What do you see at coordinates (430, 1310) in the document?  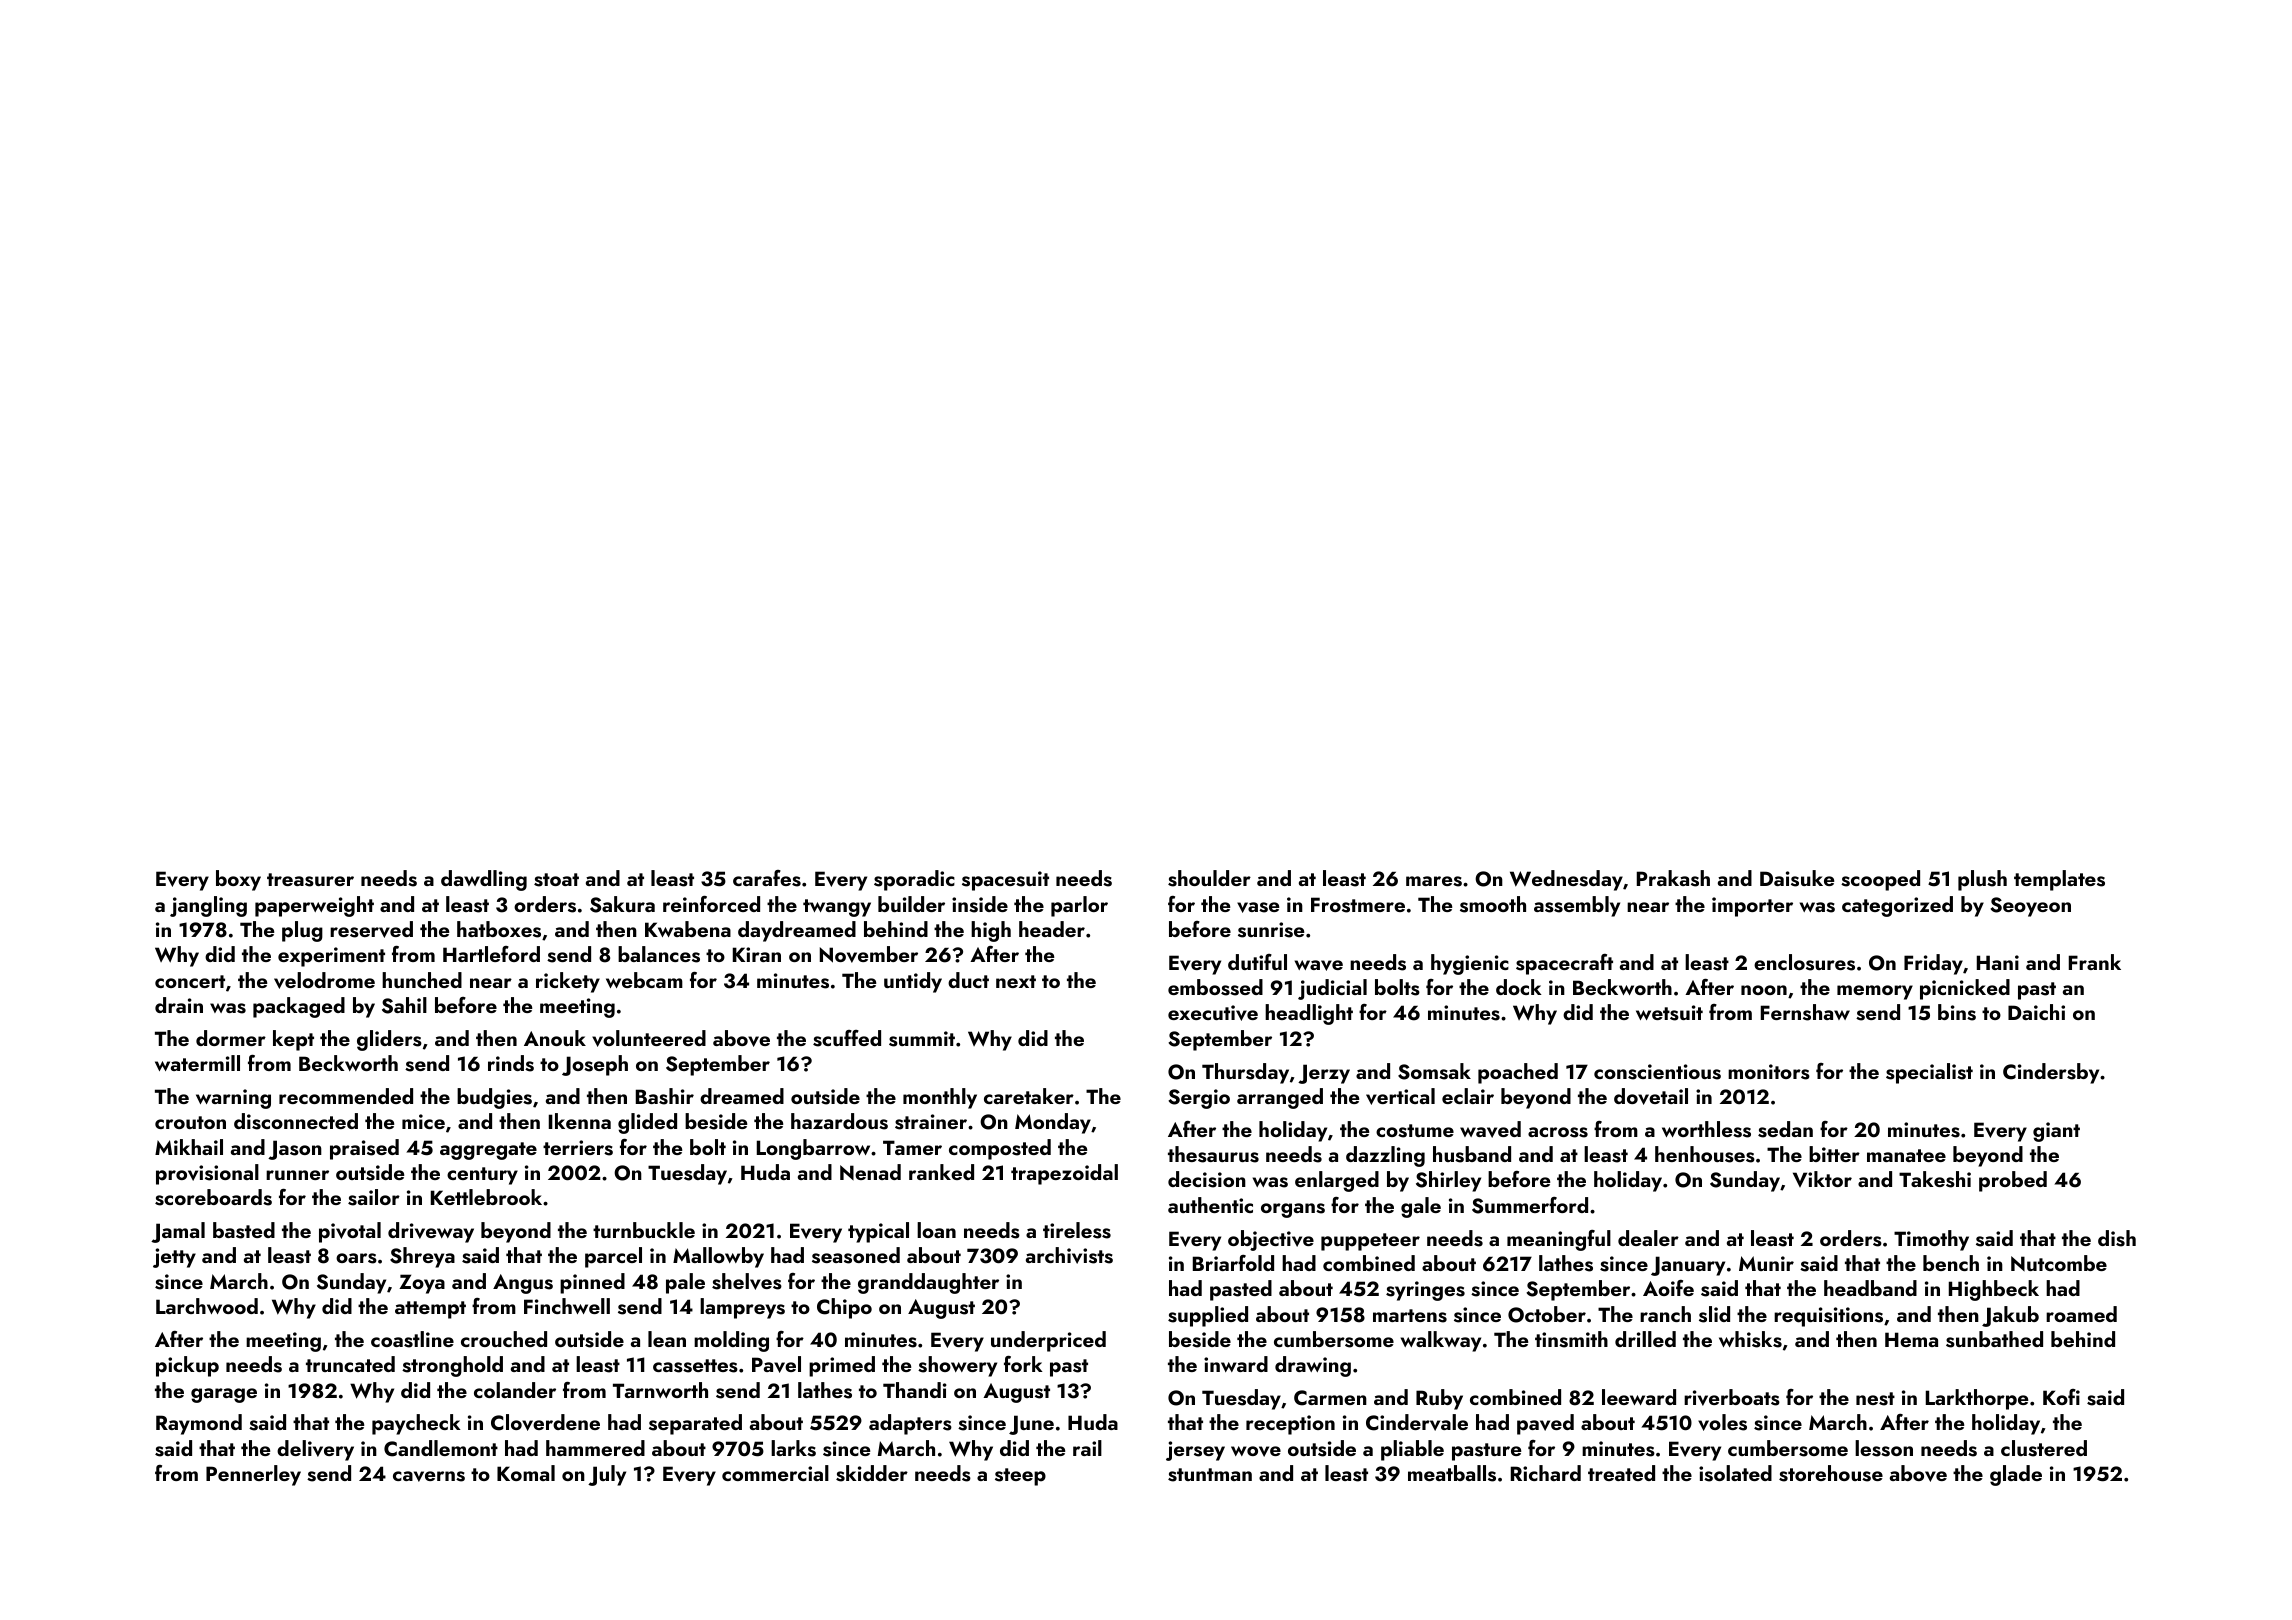 I see `attempt` at bounding box center [430, 1310].
